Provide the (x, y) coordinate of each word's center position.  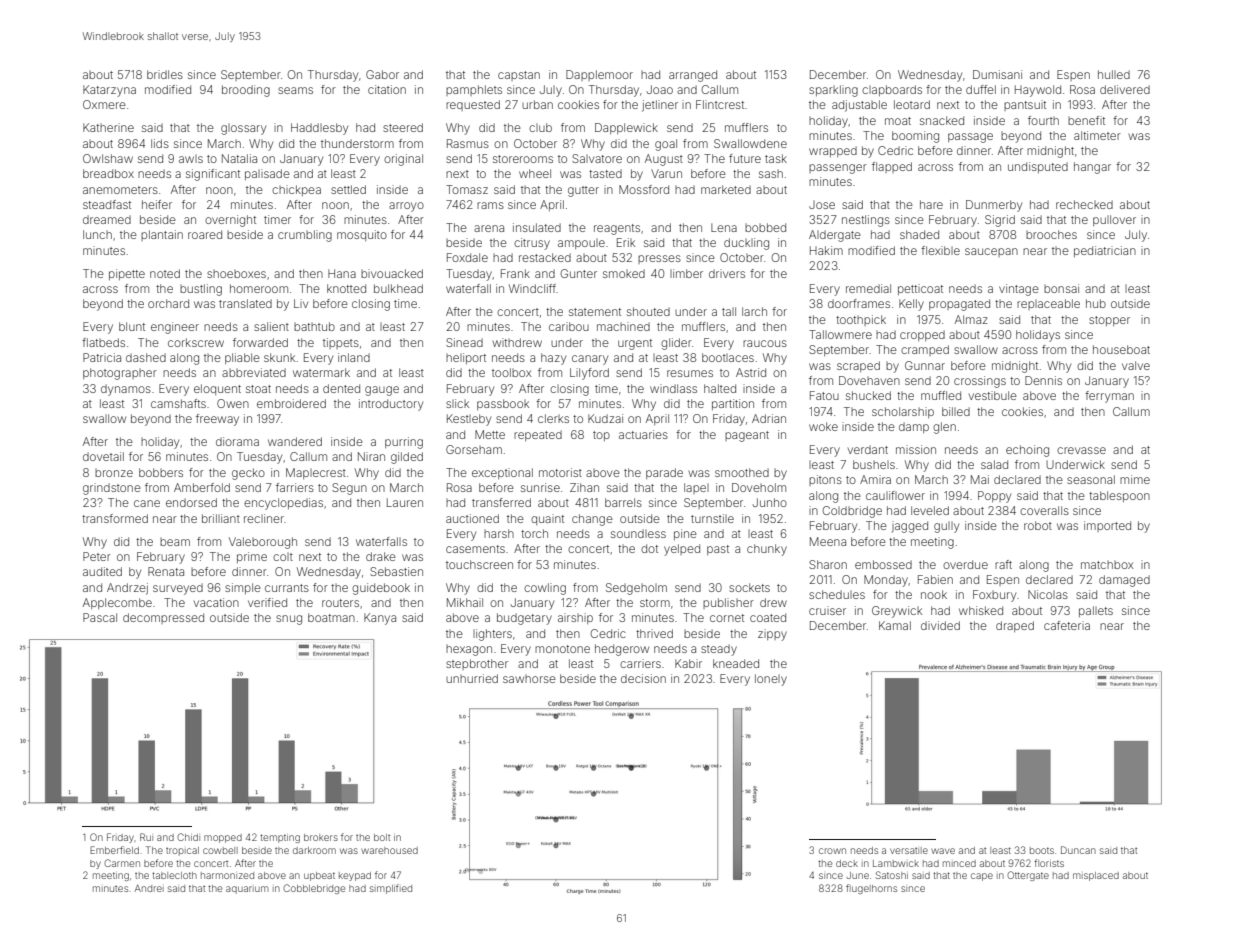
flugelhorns (871, 889)
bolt (382, 837)
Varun (666, 173)
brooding (246, 91)
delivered (1125, 89)
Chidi (188, 837)
